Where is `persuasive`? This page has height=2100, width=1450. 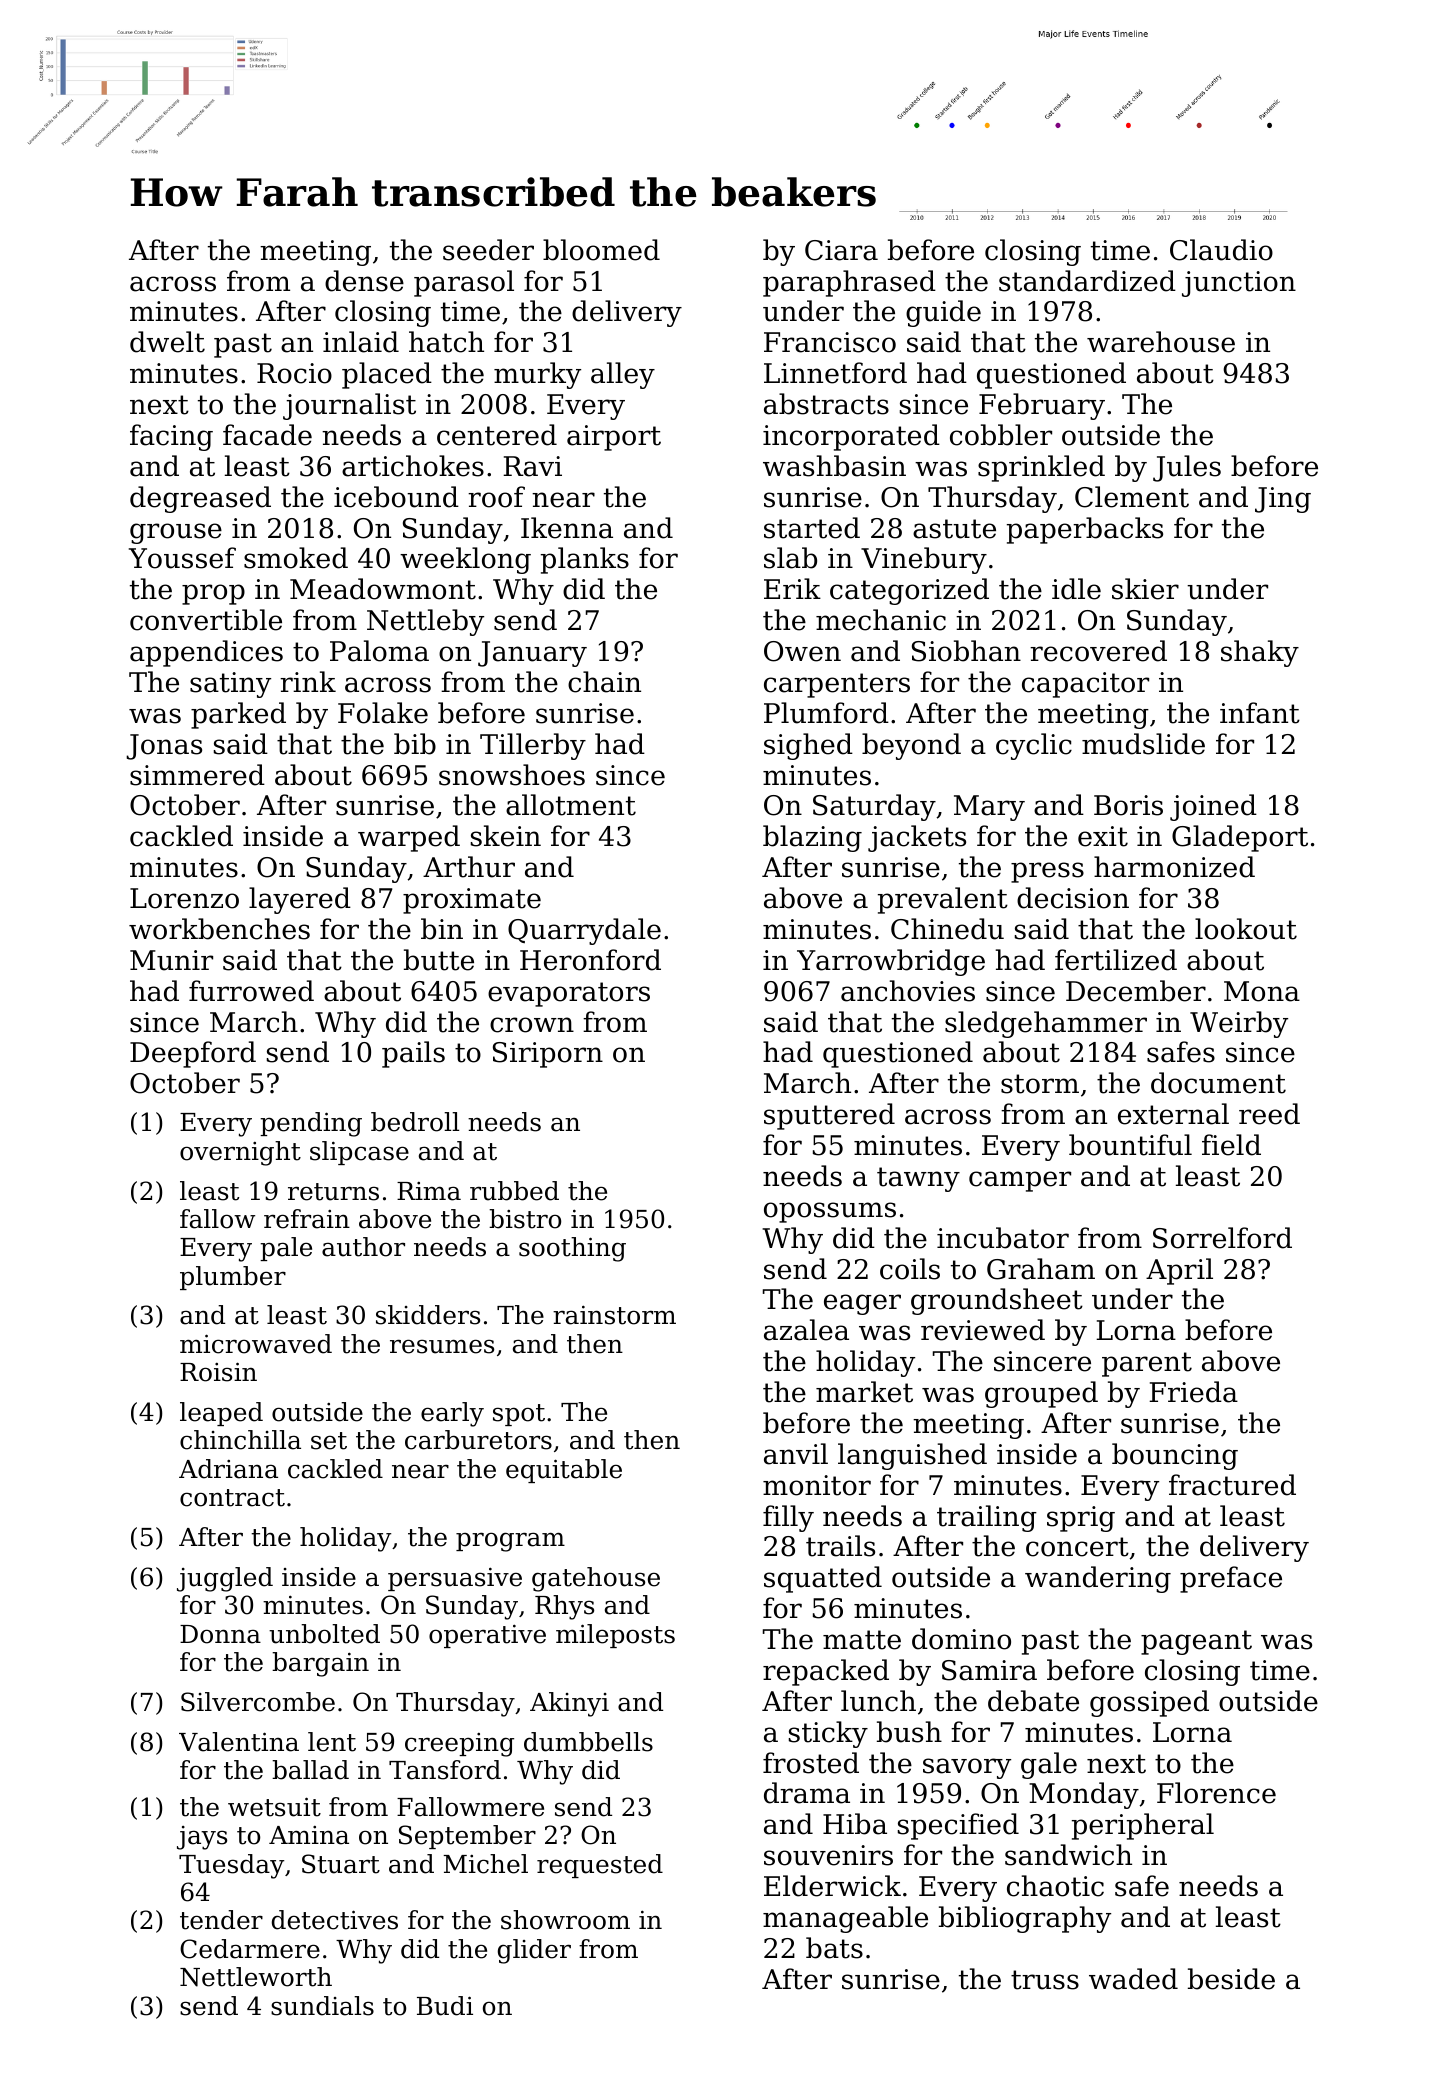 persuasive is located at coordinates (455, 1579).
